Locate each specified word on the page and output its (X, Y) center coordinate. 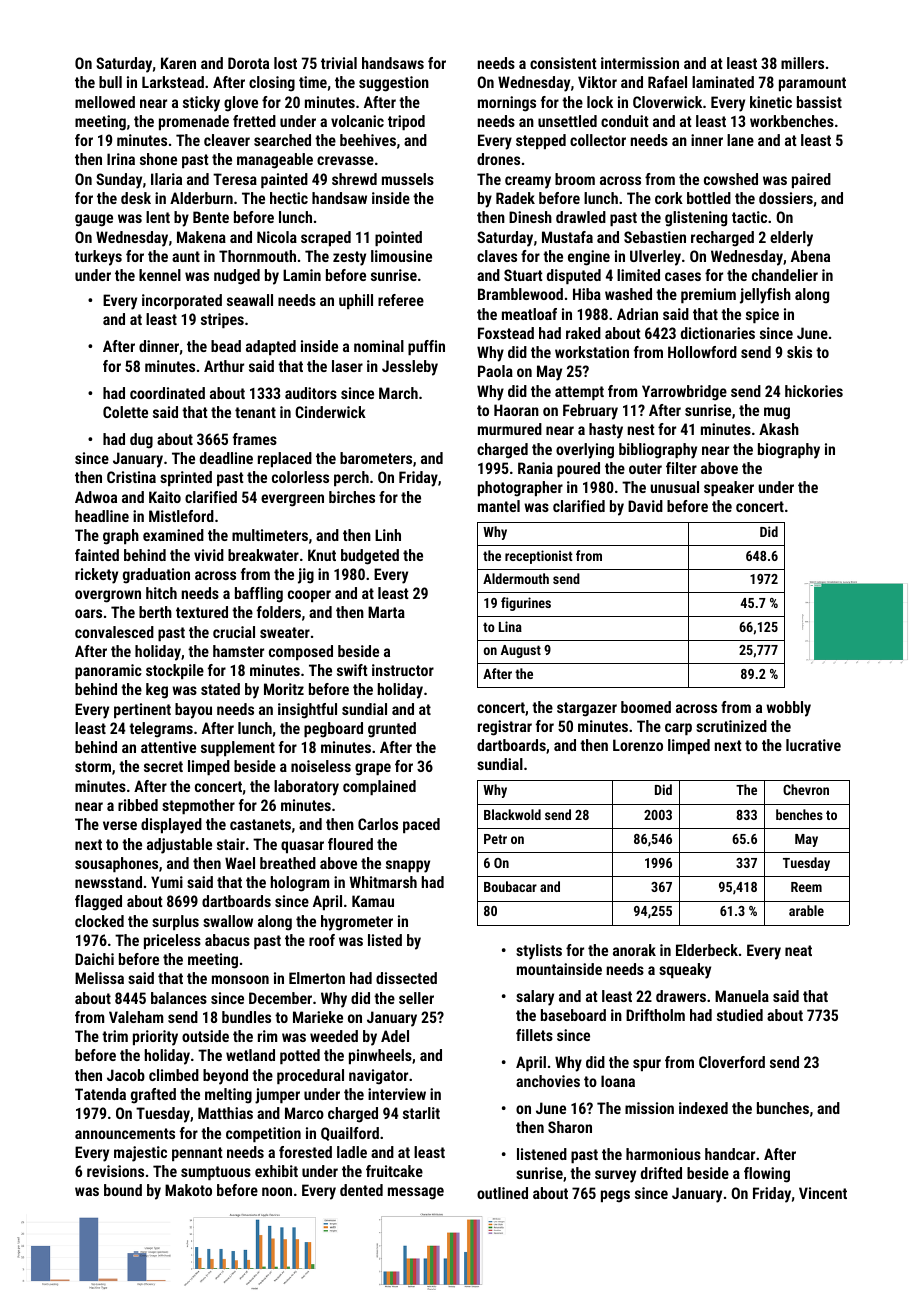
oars (88, 613)
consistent (563, 63)
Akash (779, 429)
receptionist (539, 557)
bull (110, 82)
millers (802, 63)
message (416, 1193)
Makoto (188, 1190)
